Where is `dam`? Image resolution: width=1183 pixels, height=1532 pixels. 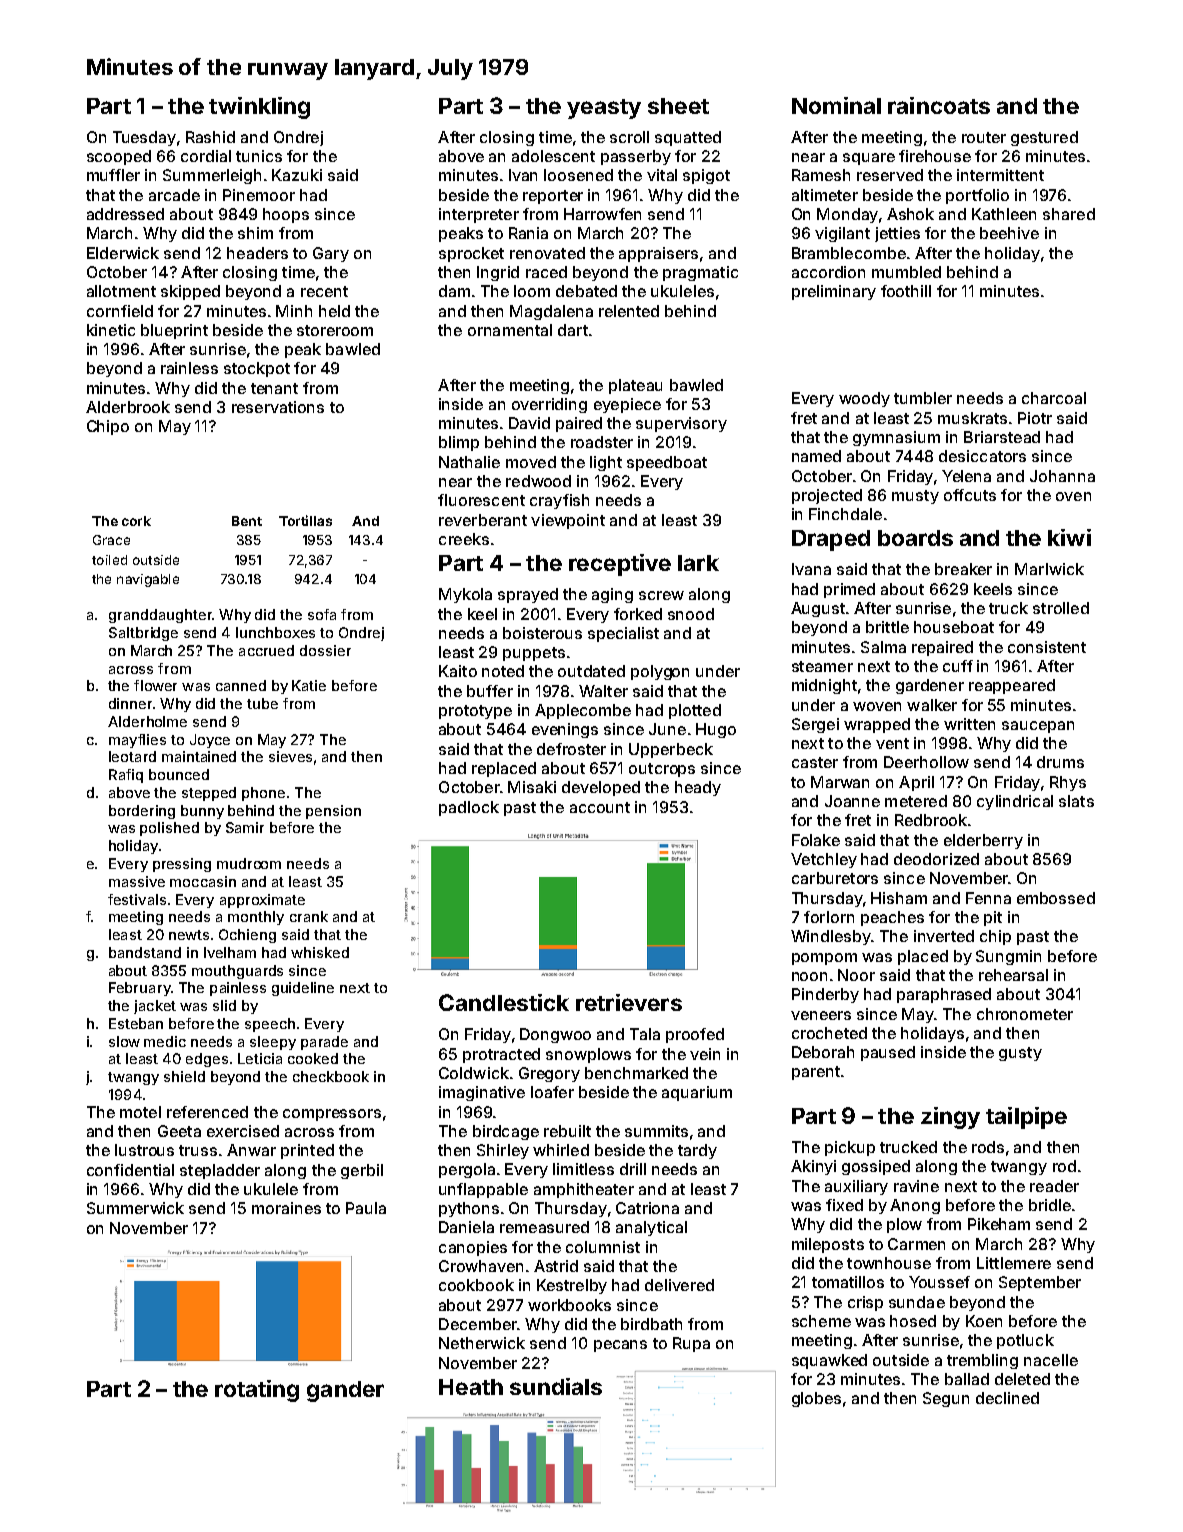 dam is located at coordinates (454, 291).
